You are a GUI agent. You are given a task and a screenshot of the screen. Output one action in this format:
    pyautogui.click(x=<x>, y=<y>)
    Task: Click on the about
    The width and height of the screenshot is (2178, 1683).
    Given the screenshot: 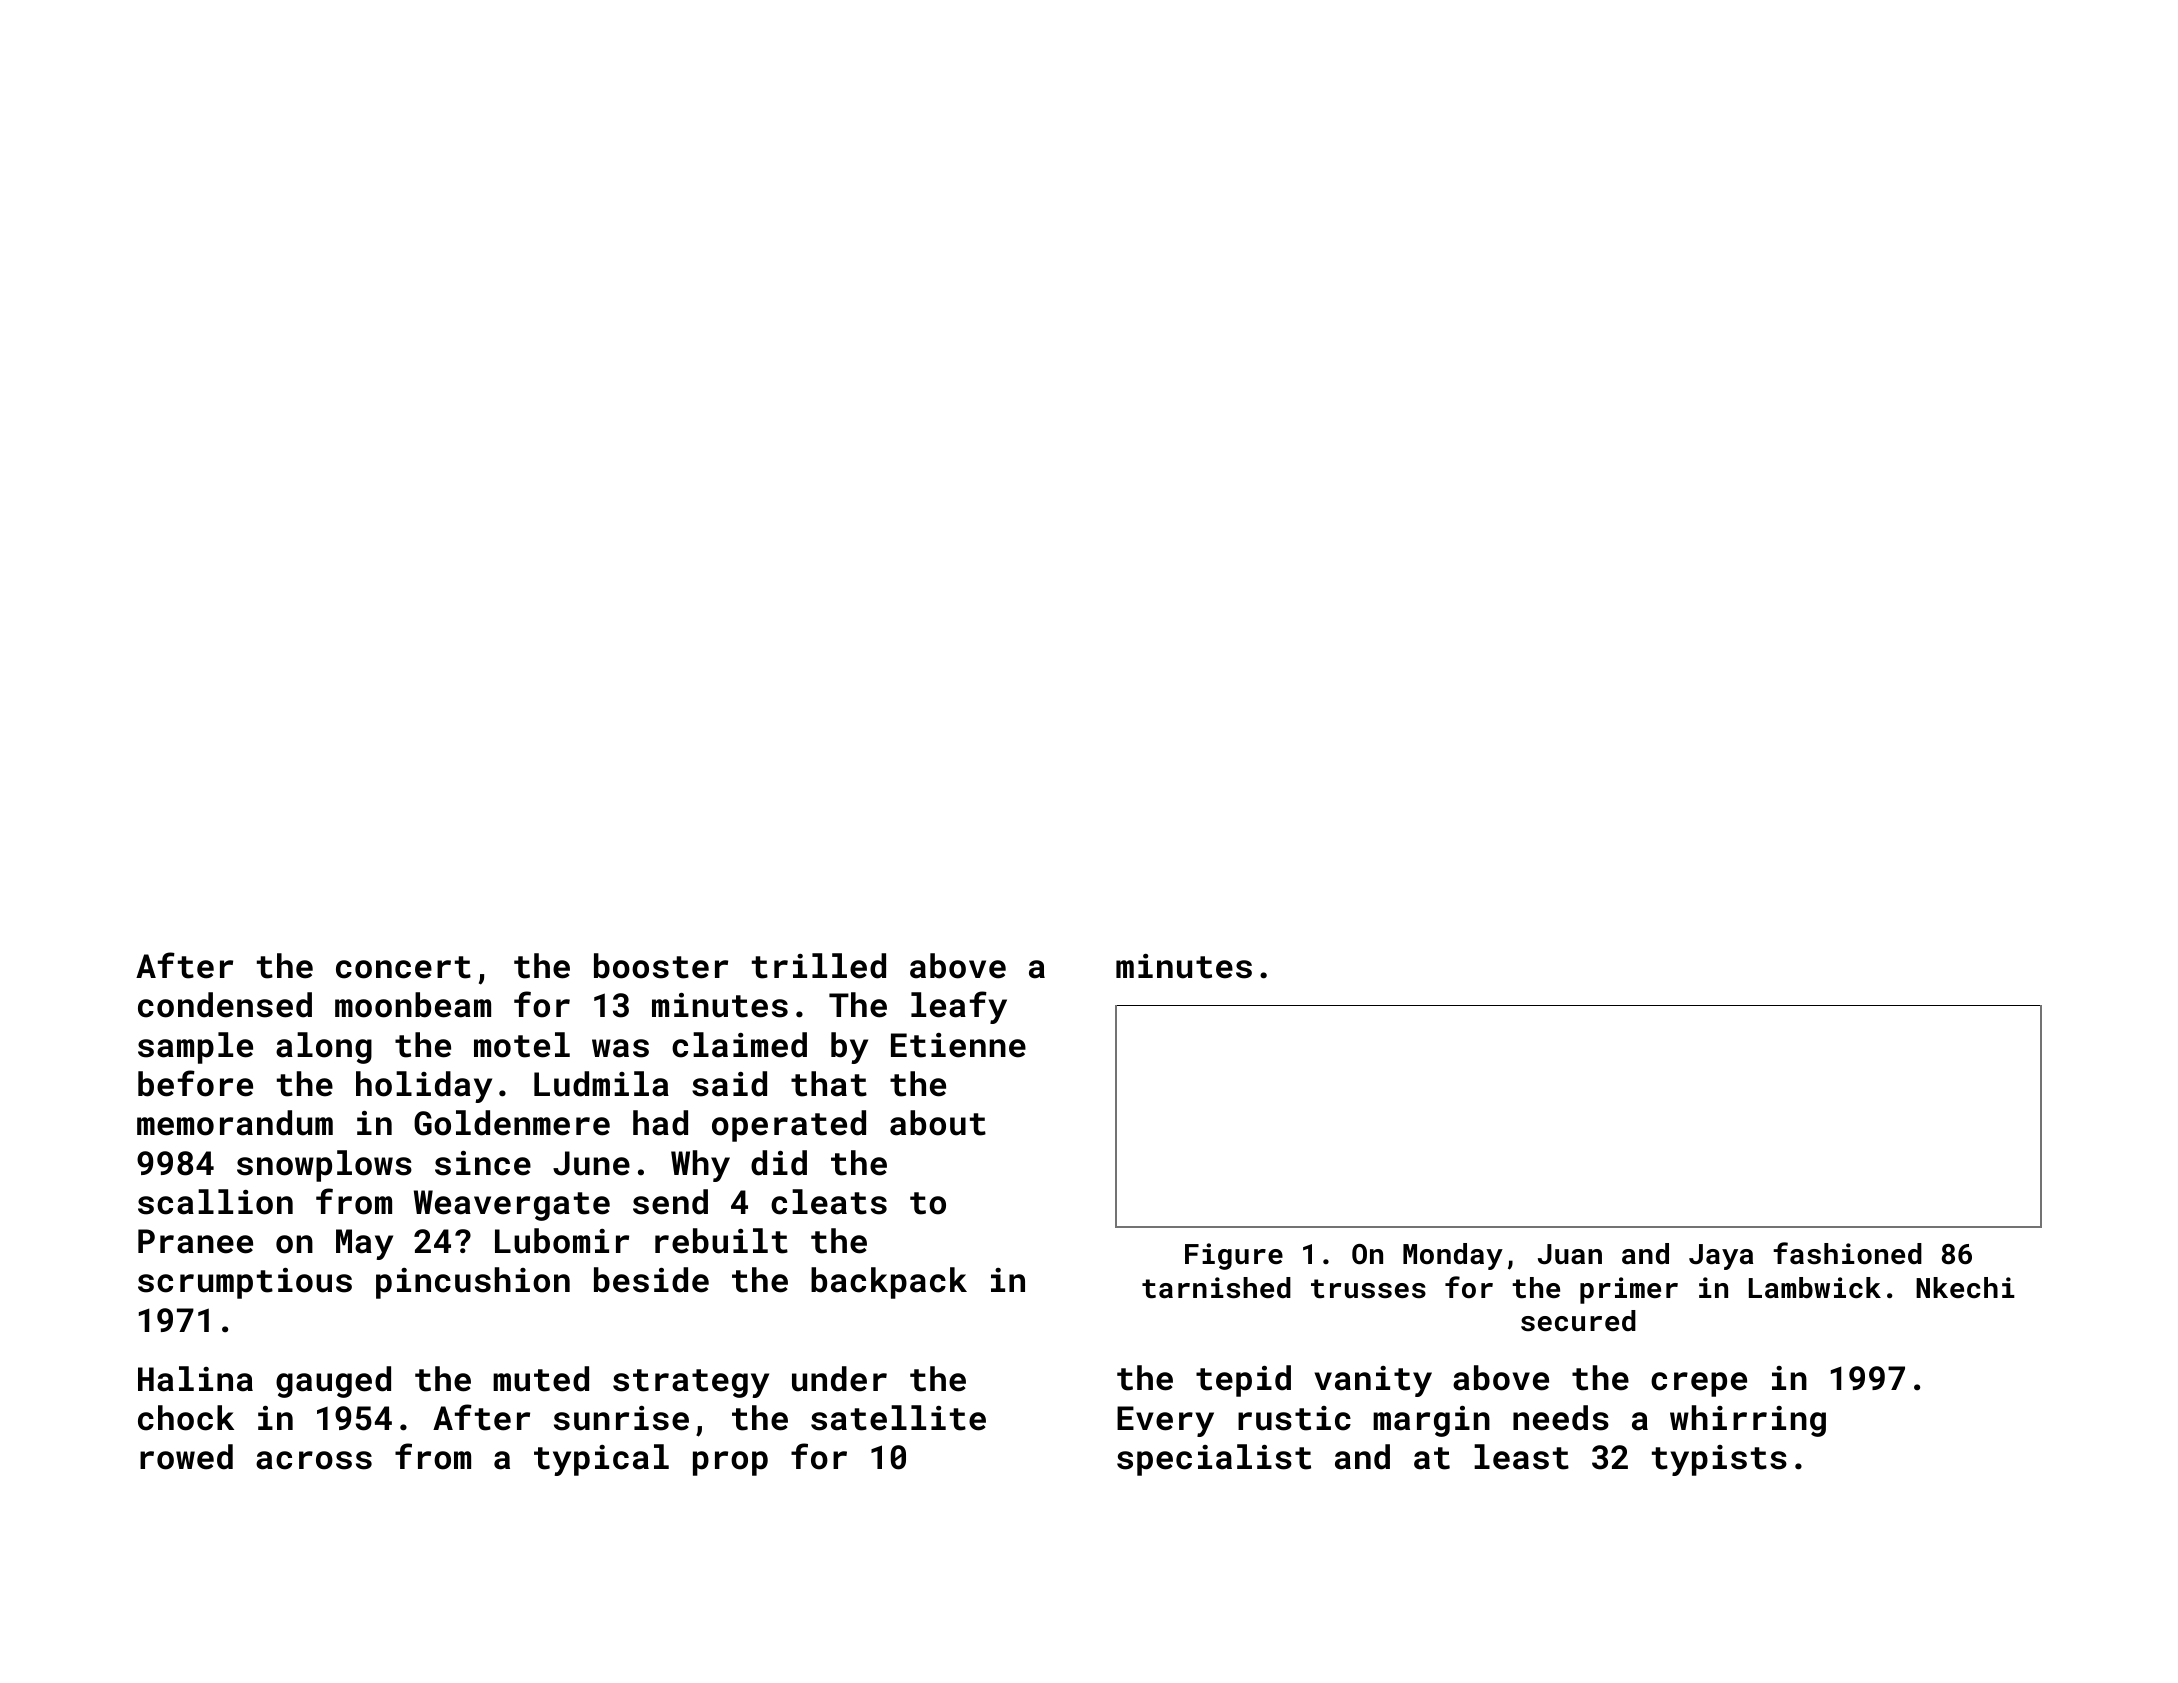 What is the action you would take?
    pyautogui.click(x=938, y=1123)
